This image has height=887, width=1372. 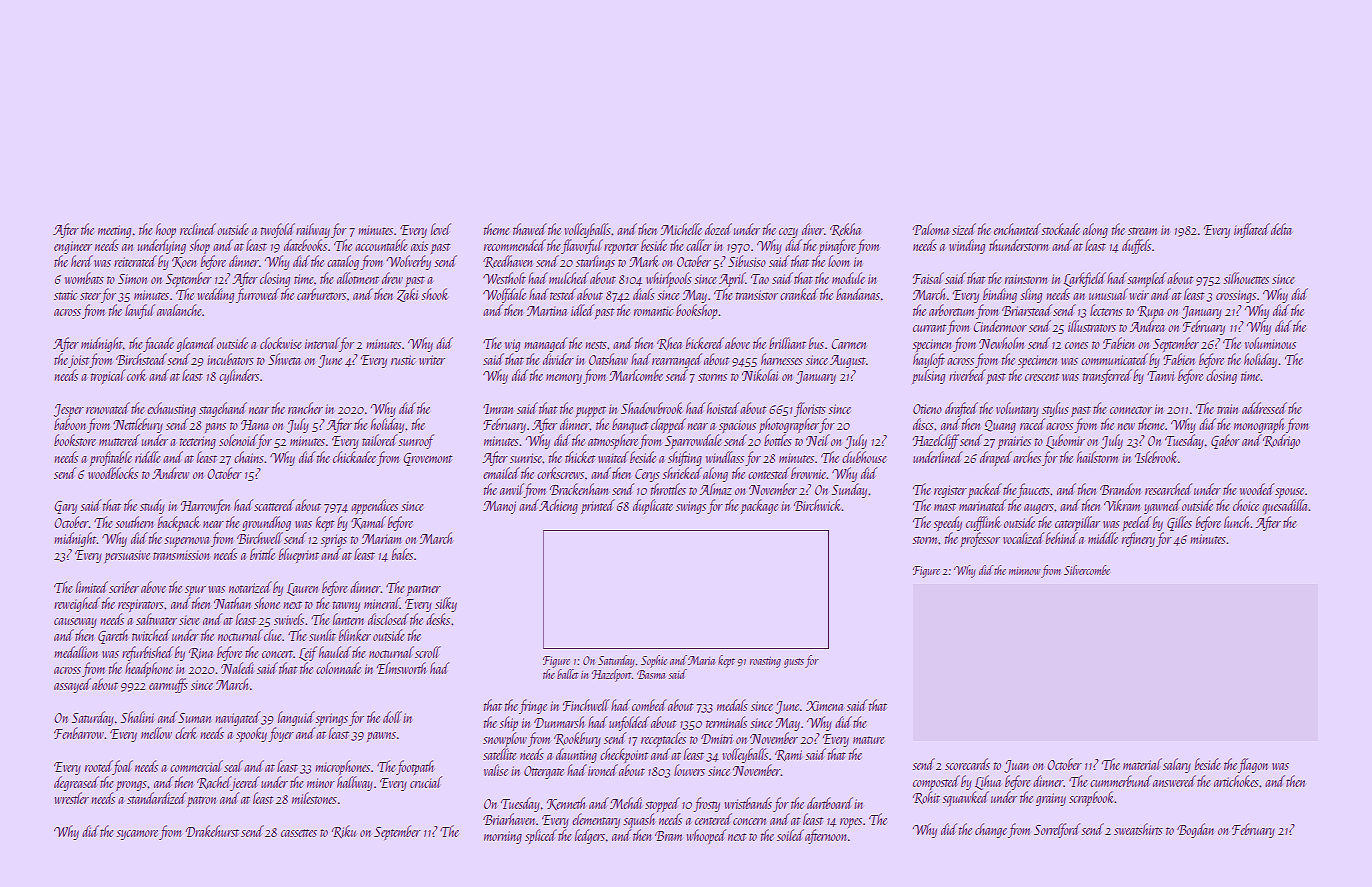 What do you see at coordinates (794, 663) in the image?
I see `gusts` at bounding box center [794, 663].
